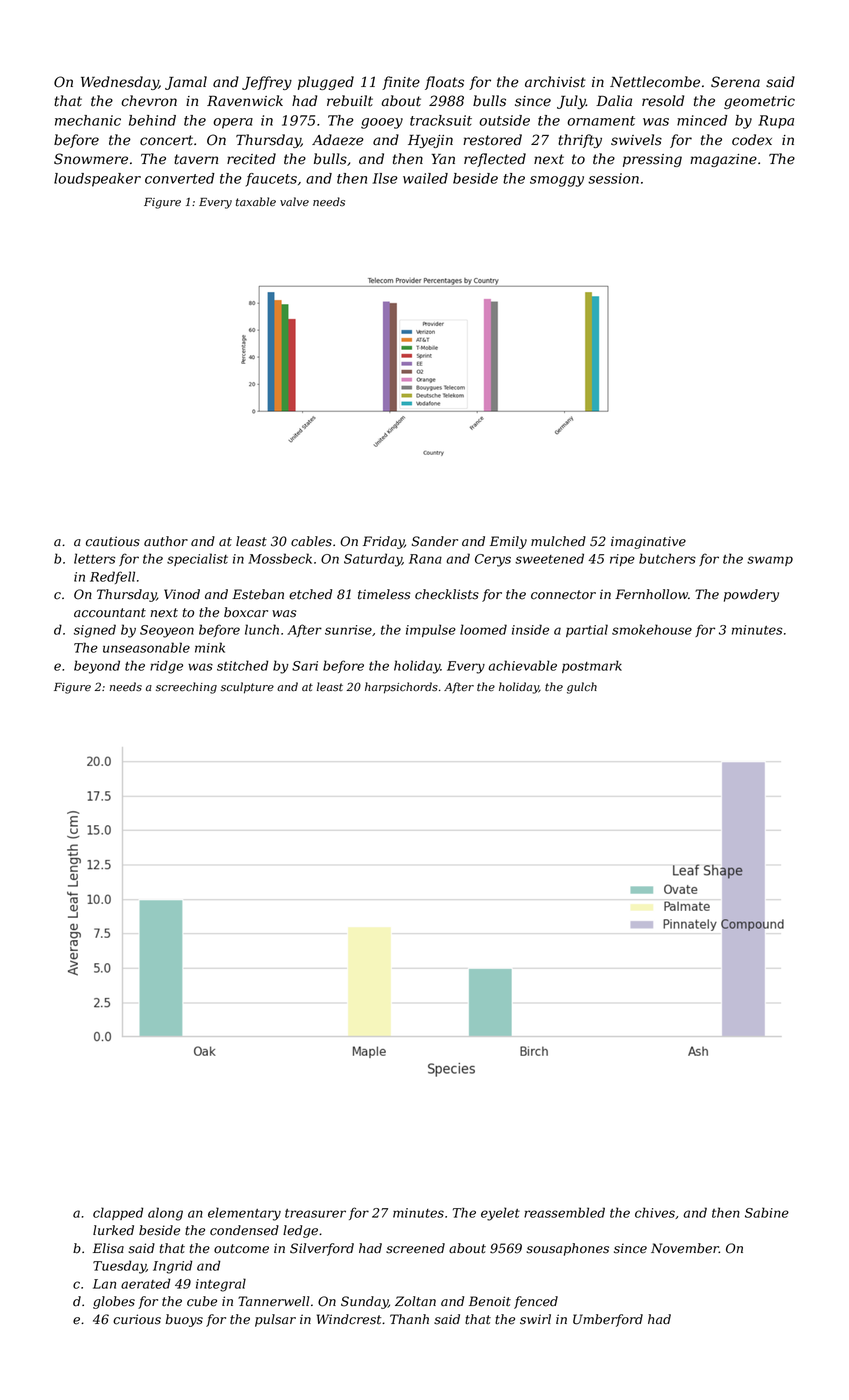 This image has width=849, height=1400. Describe the element at coordinates (184, 1320) in the image. I see `buoys` at that location.
